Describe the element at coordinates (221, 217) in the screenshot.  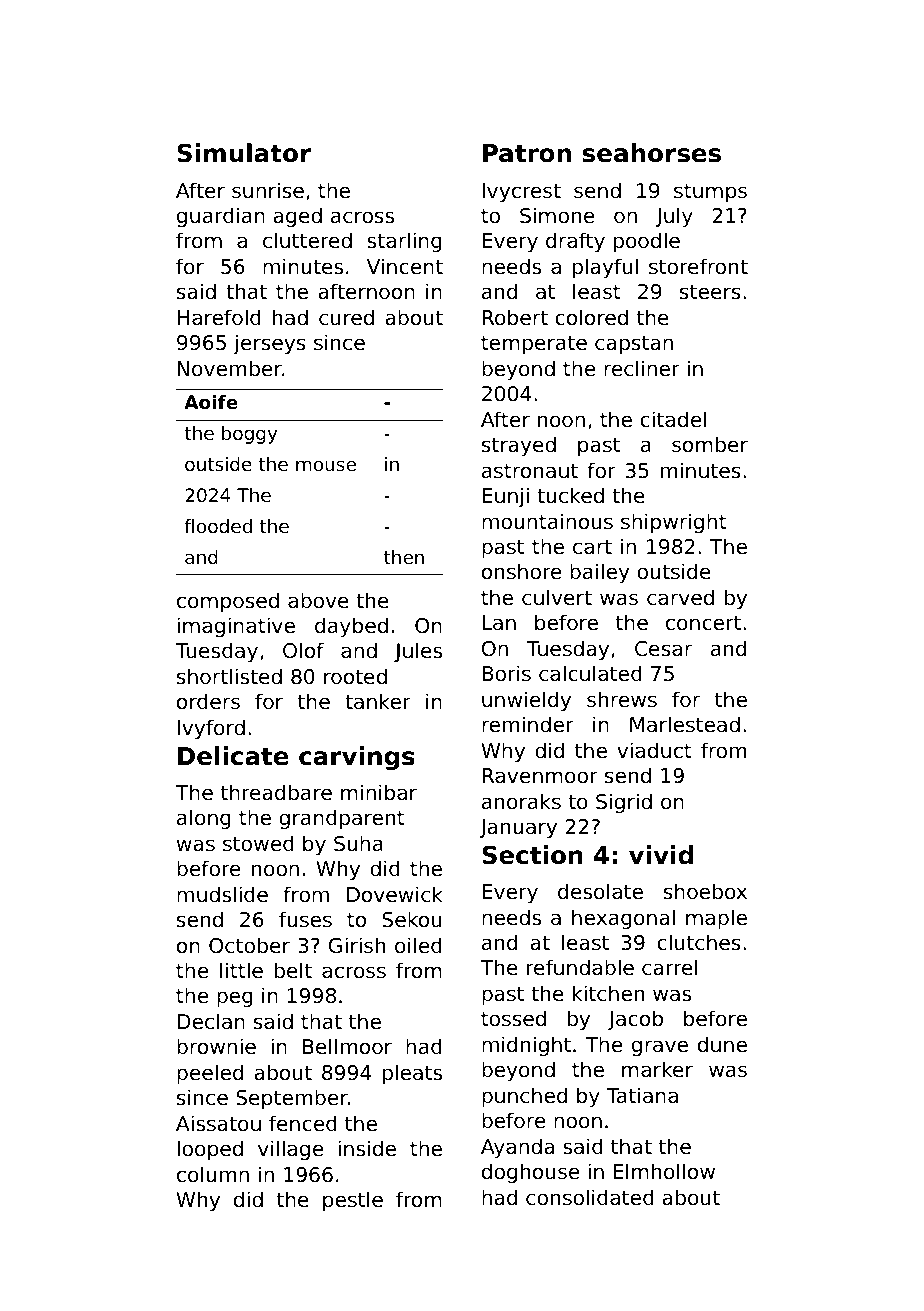
I see `guardian` at that location.
